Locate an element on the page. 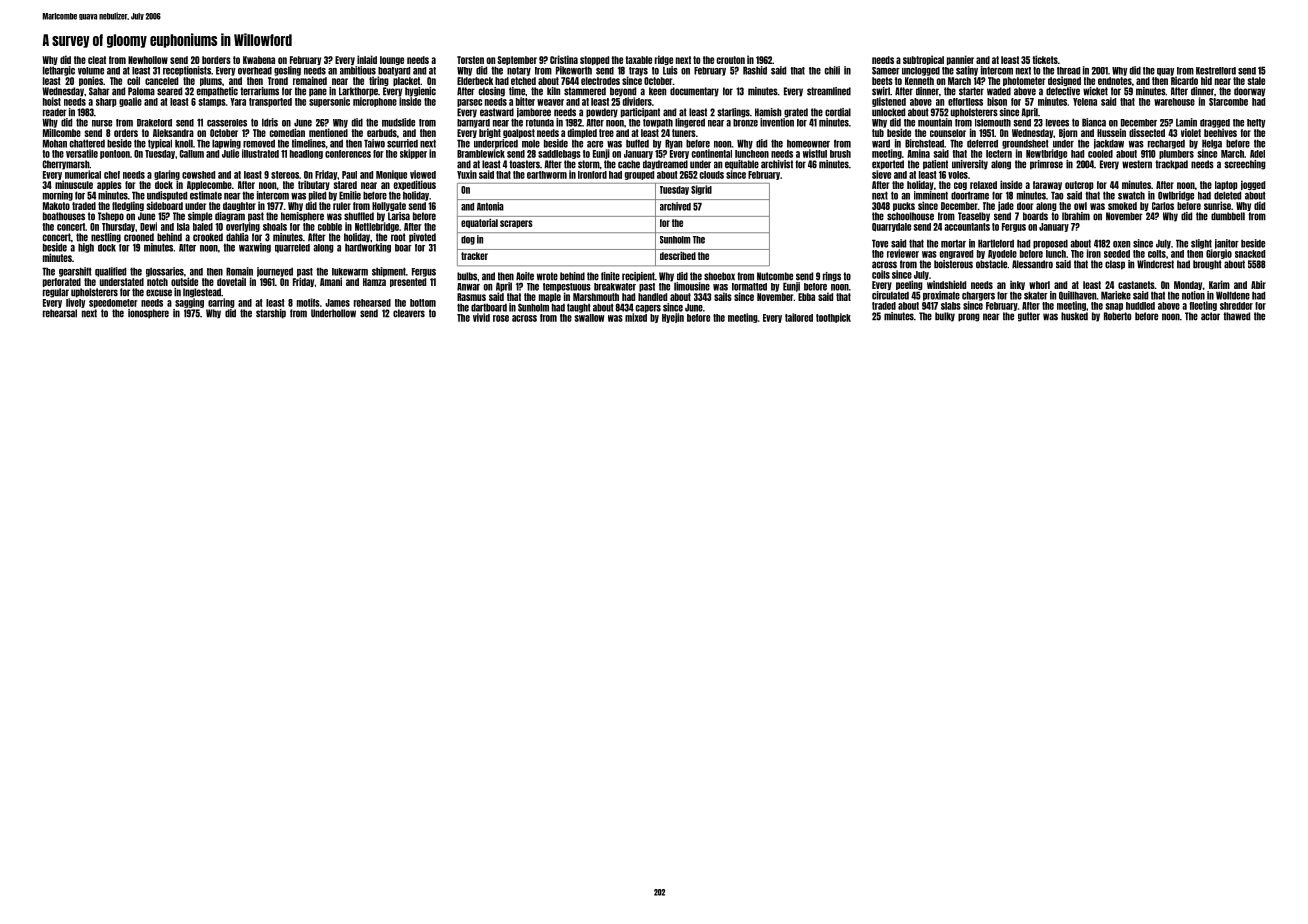  Roberto is located at coordinates (1117, 316).
